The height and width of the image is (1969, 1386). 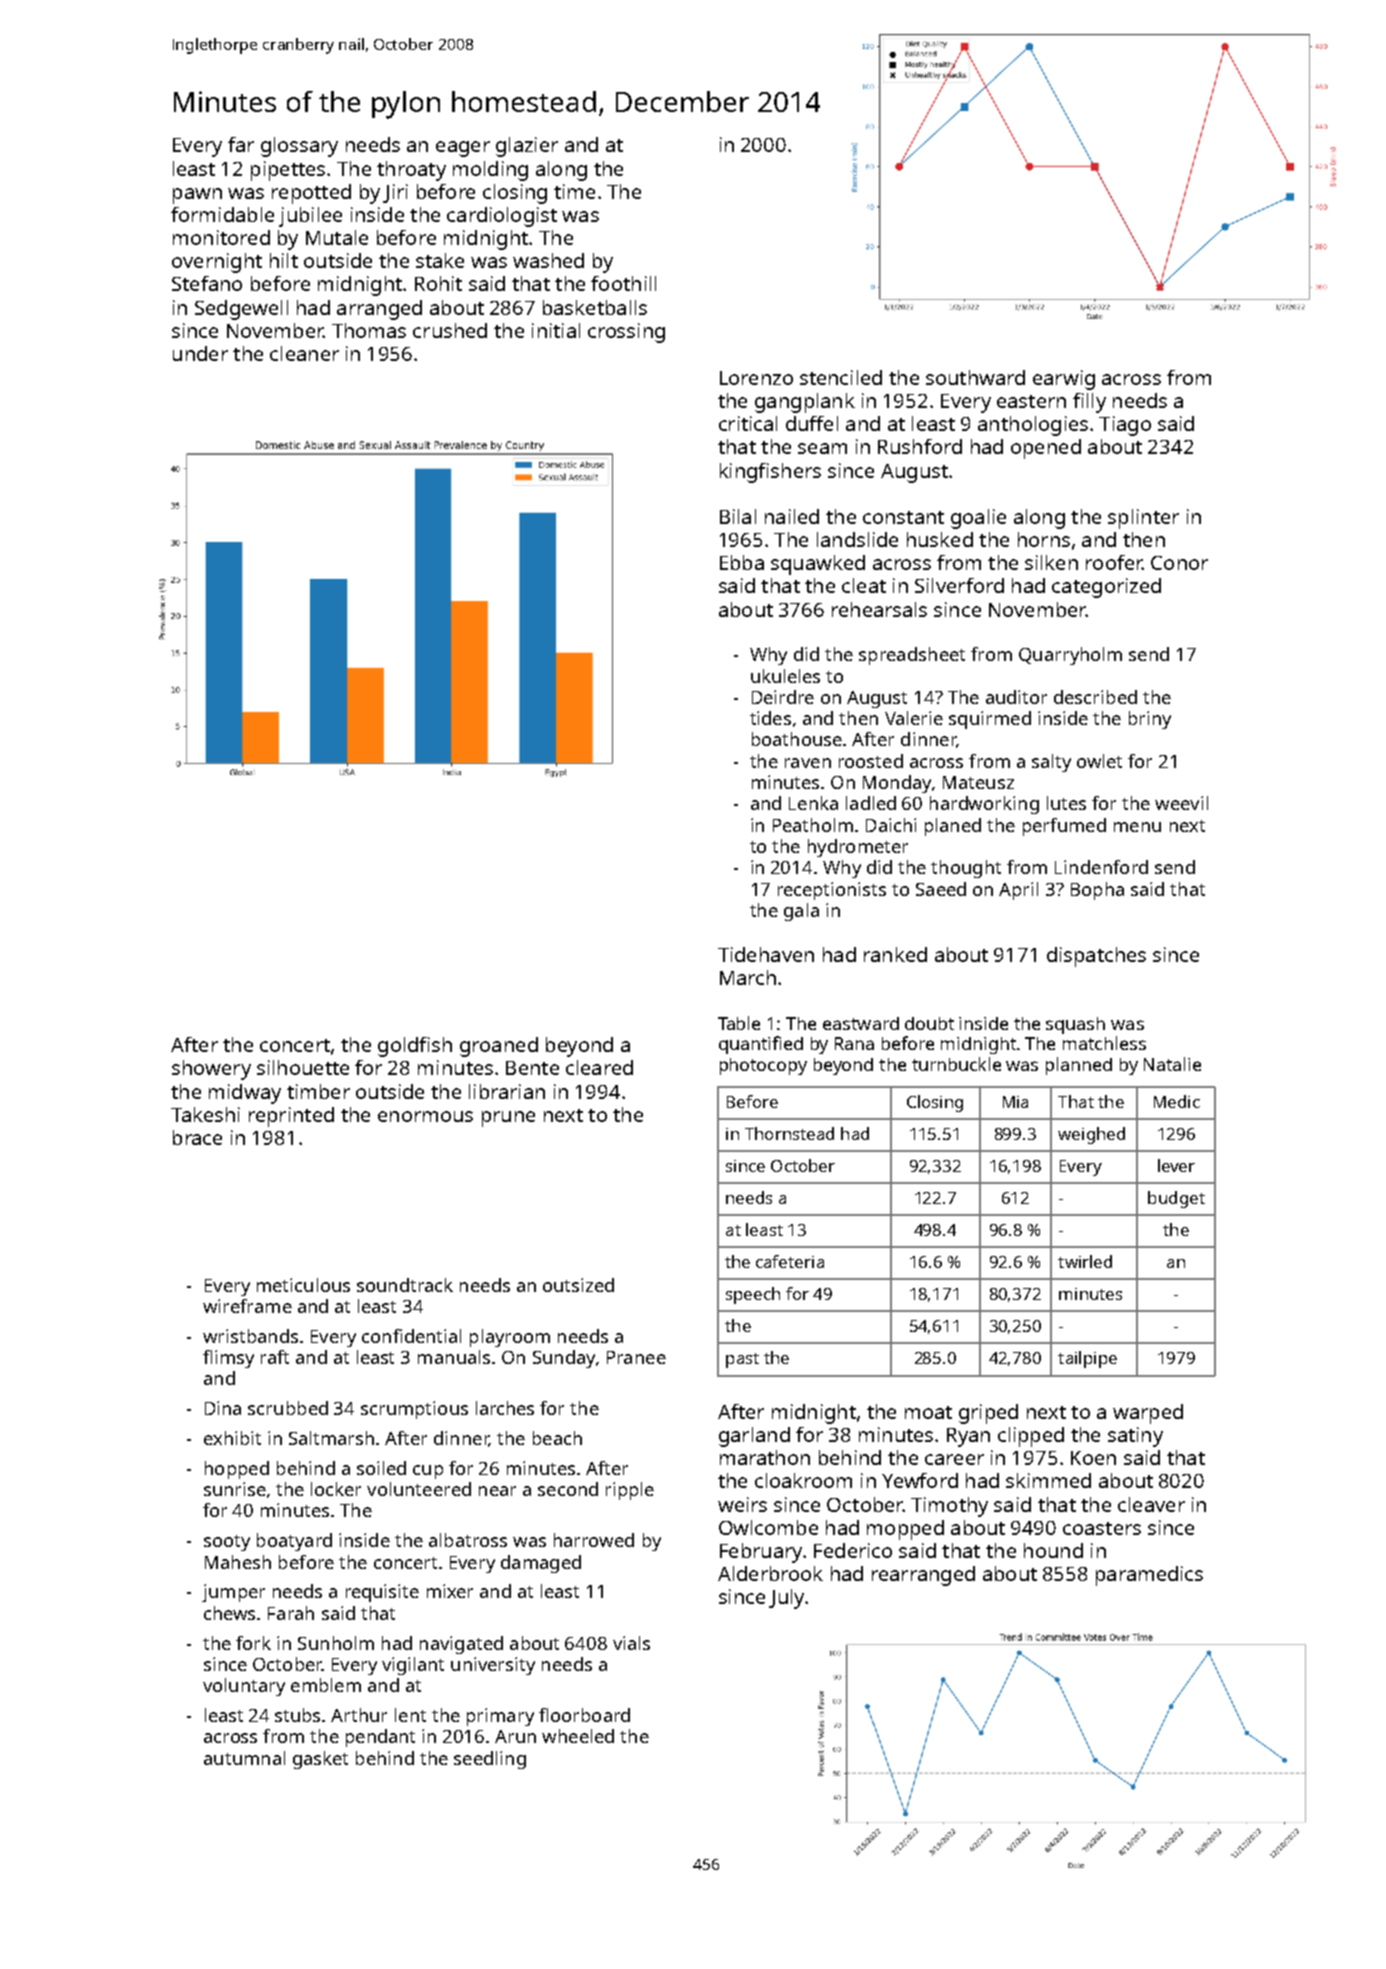 I want to click on earwig, so click(x=1064, y=380).
